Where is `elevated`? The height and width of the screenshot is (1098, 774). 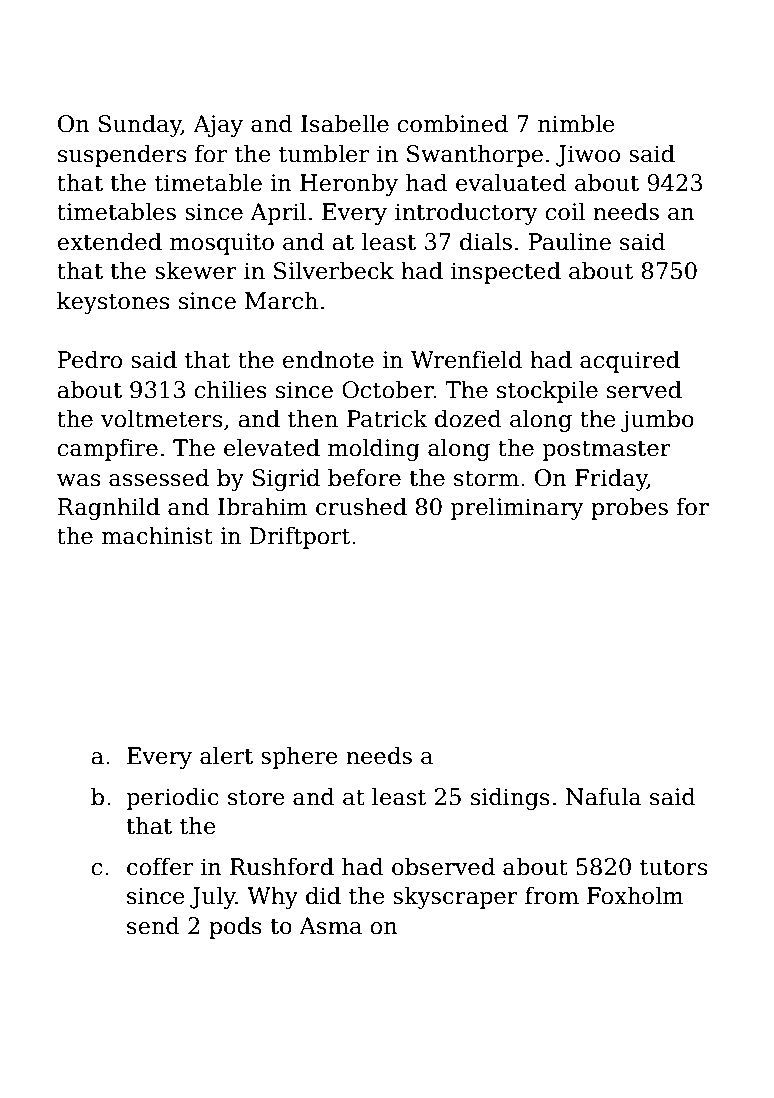 elevated is located at coordinates (272, 447).
